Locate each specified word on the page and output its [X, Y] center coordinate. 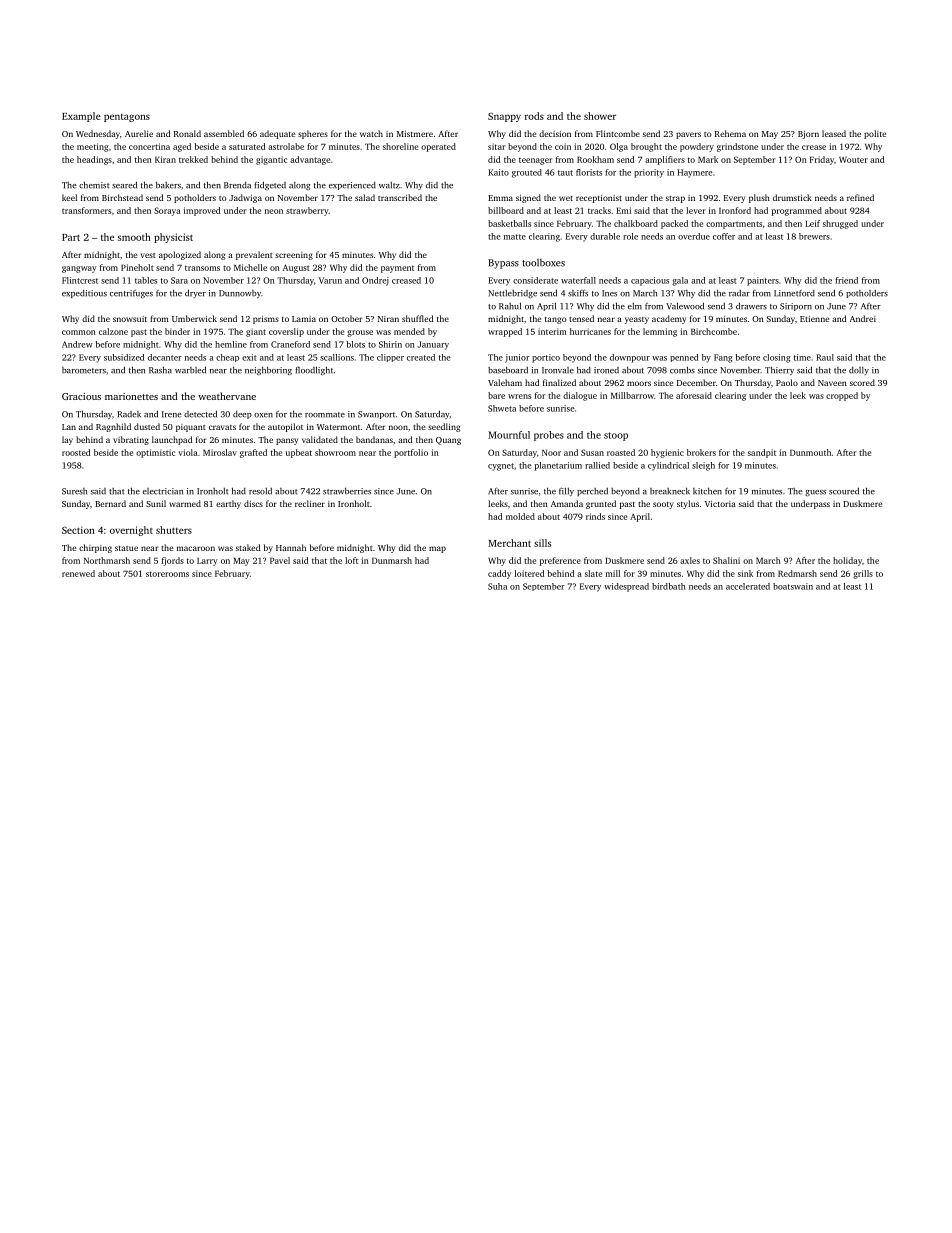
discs [253, 503]
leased [834, 133]
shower [600, 116]
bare [496, 395]
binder [177, 331]
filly [566, 491]
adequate [277, 134]
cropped [842, 396]
